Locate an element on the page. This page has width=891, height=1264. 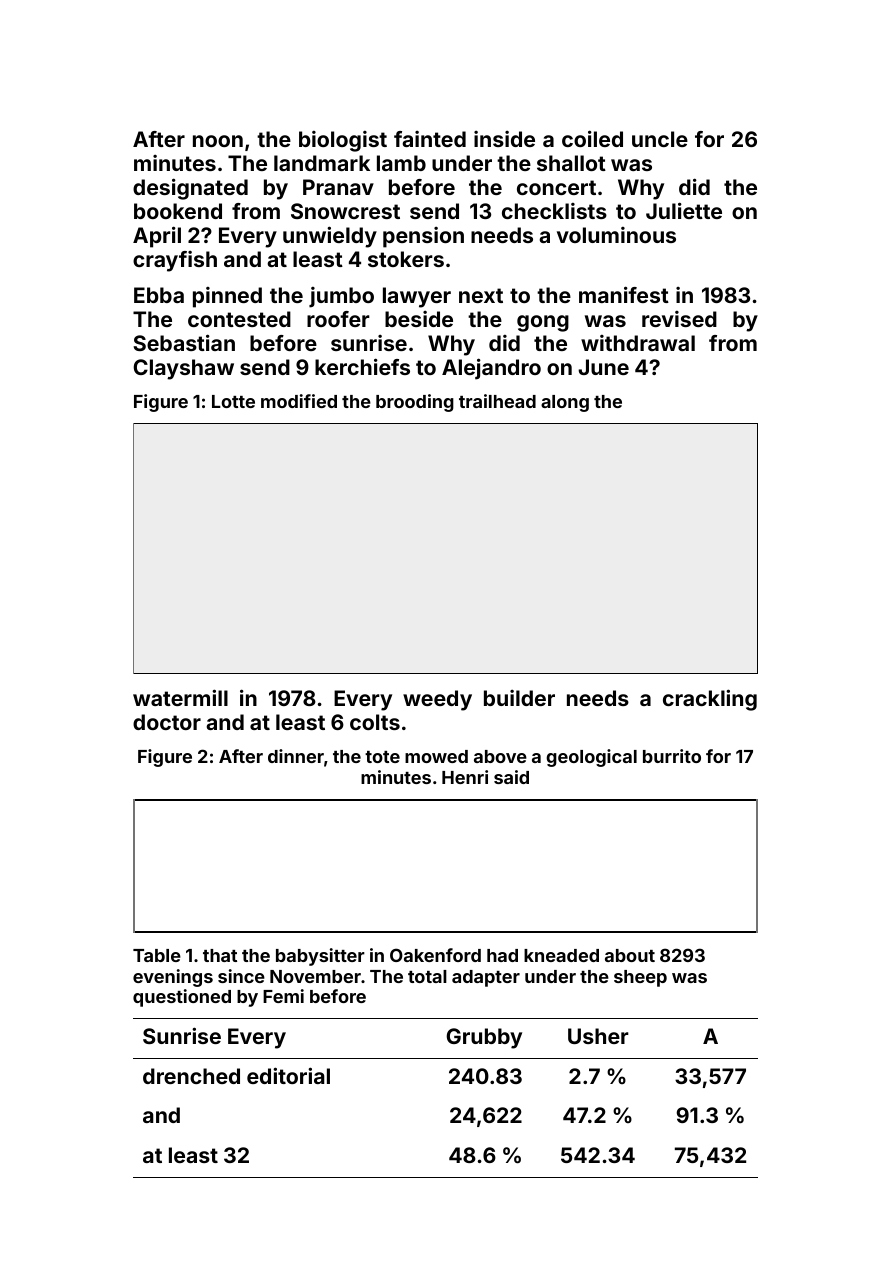
doctor is located at coordinates (167, 722).
